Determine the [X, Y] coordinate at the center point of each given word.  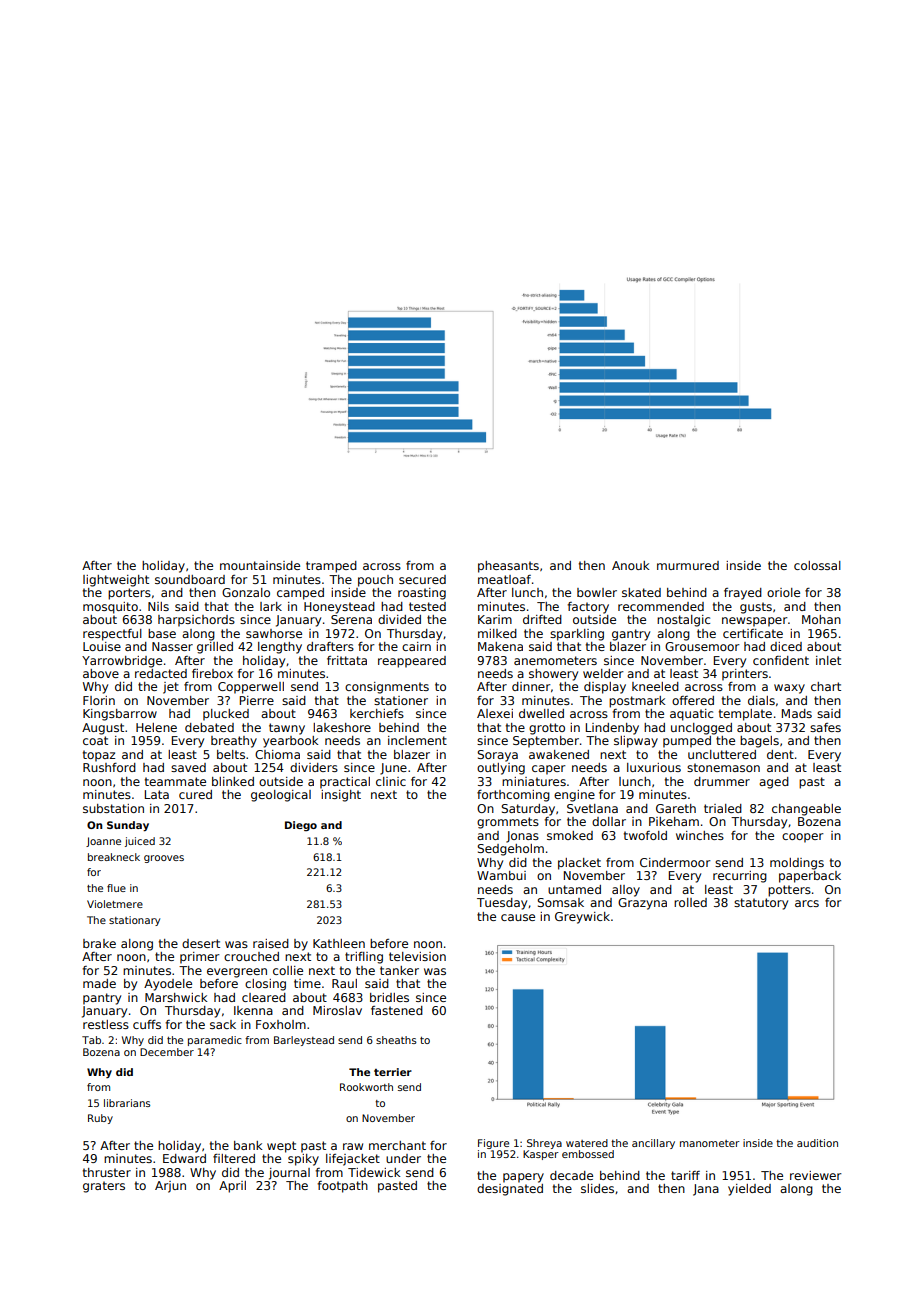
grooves [164, 859]
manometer [710, 1143]
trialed [723, 808]
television [417, 956]
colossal [817, 565]
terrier [393, 1072]
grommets [508, 823]
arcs [807, 903]
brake [99, 943]
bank [248, 1145]
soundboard [190, 579]
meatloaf [504, 579]
